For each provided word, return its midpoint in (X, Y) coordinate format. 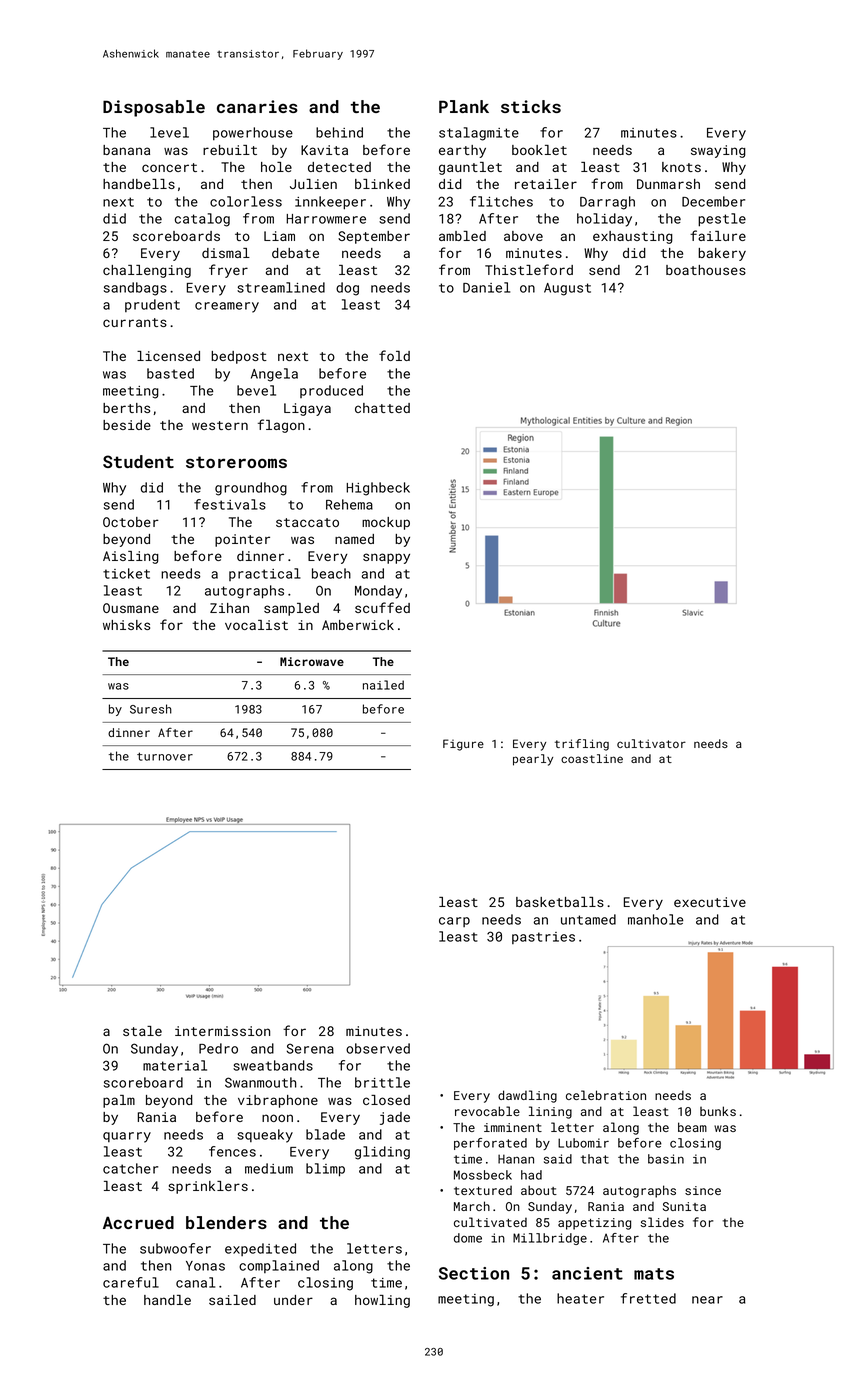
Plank (464, 106)
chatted (382, 408)
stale (142, 1031)
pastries (543, 938)
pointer (242, 540)
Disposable (154, 108)
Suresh (151, 709)
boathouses (706, 270)
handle (167, 1300)
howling (382, 1301)
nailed (383, 685)
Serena (310, 1048)
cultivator (651, 743)
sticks (531, 106)
